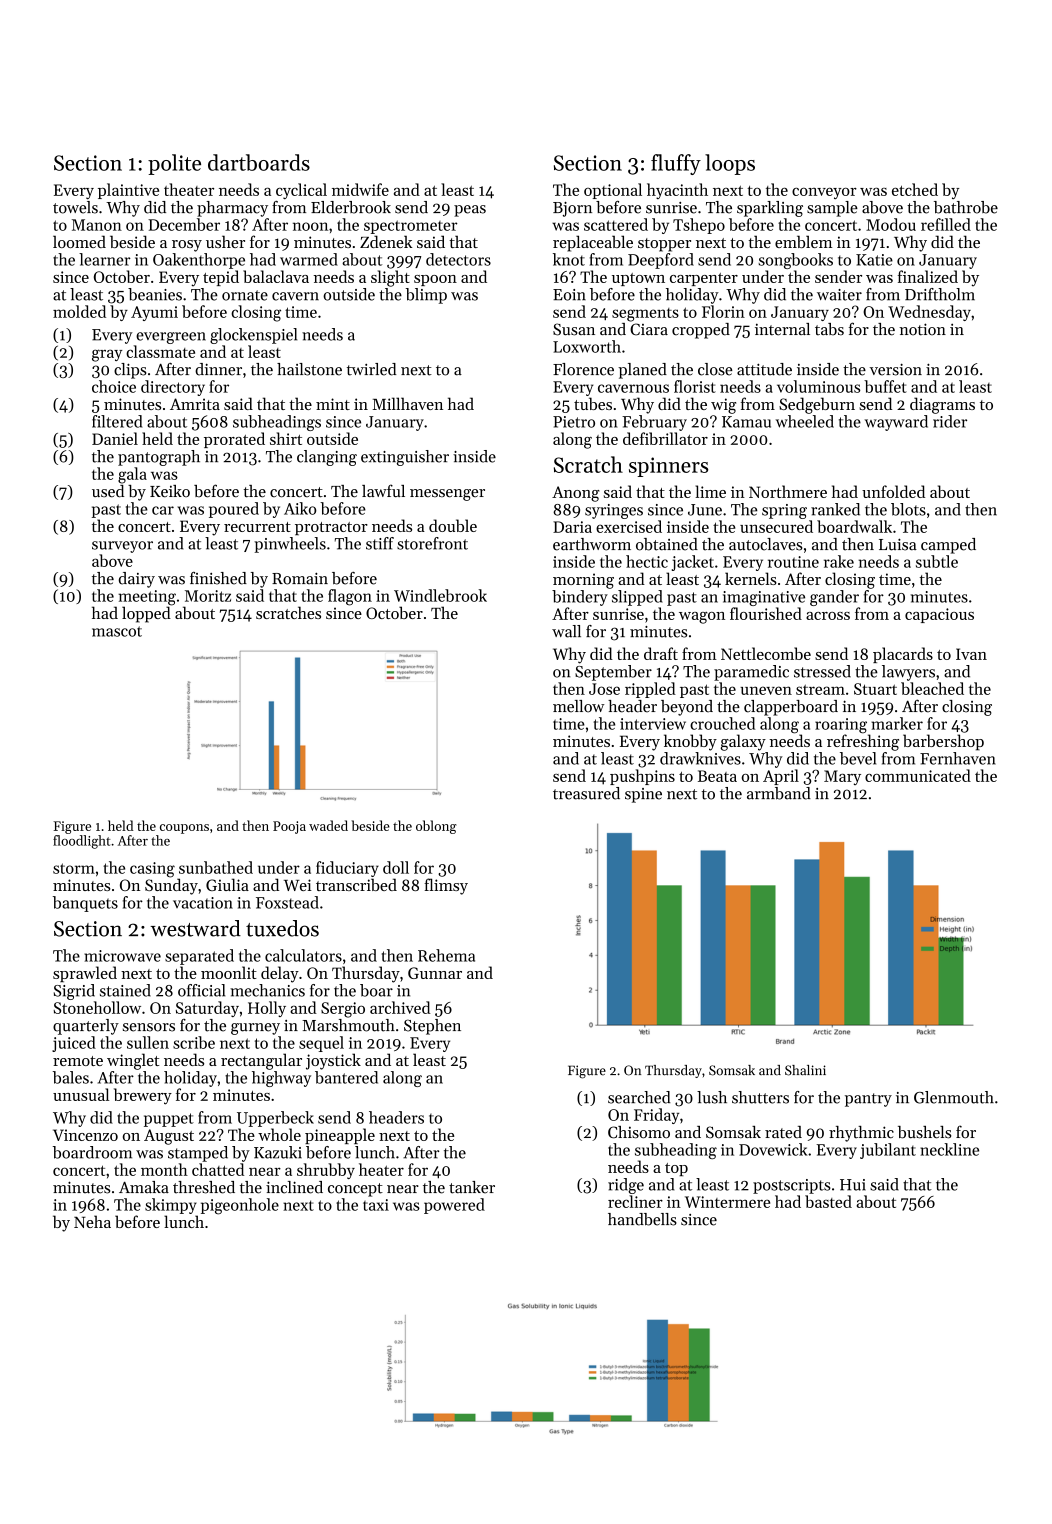 The height and width of the document is (1524, 1052). I want to click on mascot, so click(117, 631).
